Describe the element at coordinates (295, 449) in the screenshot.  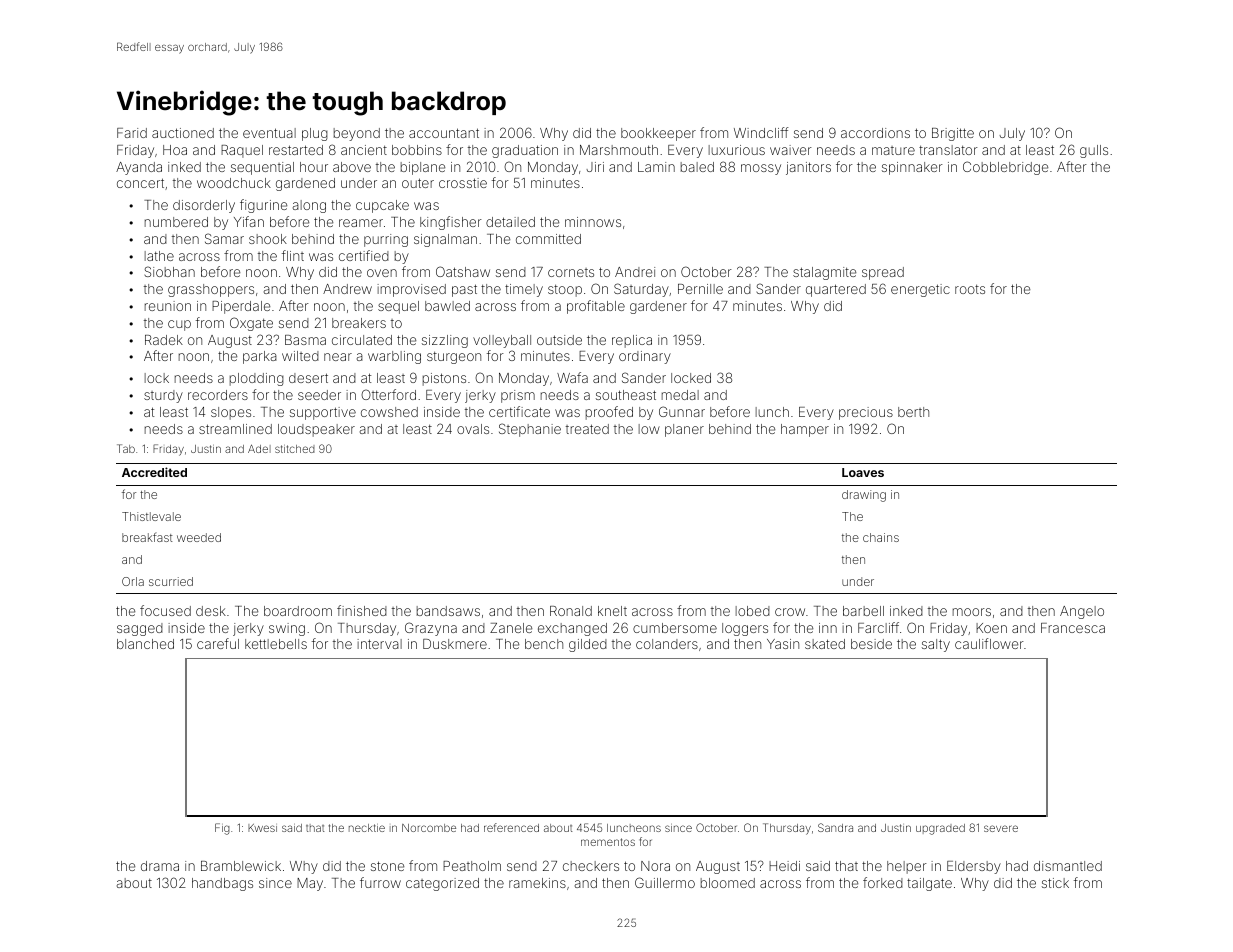
I see `stitched` at that location.
